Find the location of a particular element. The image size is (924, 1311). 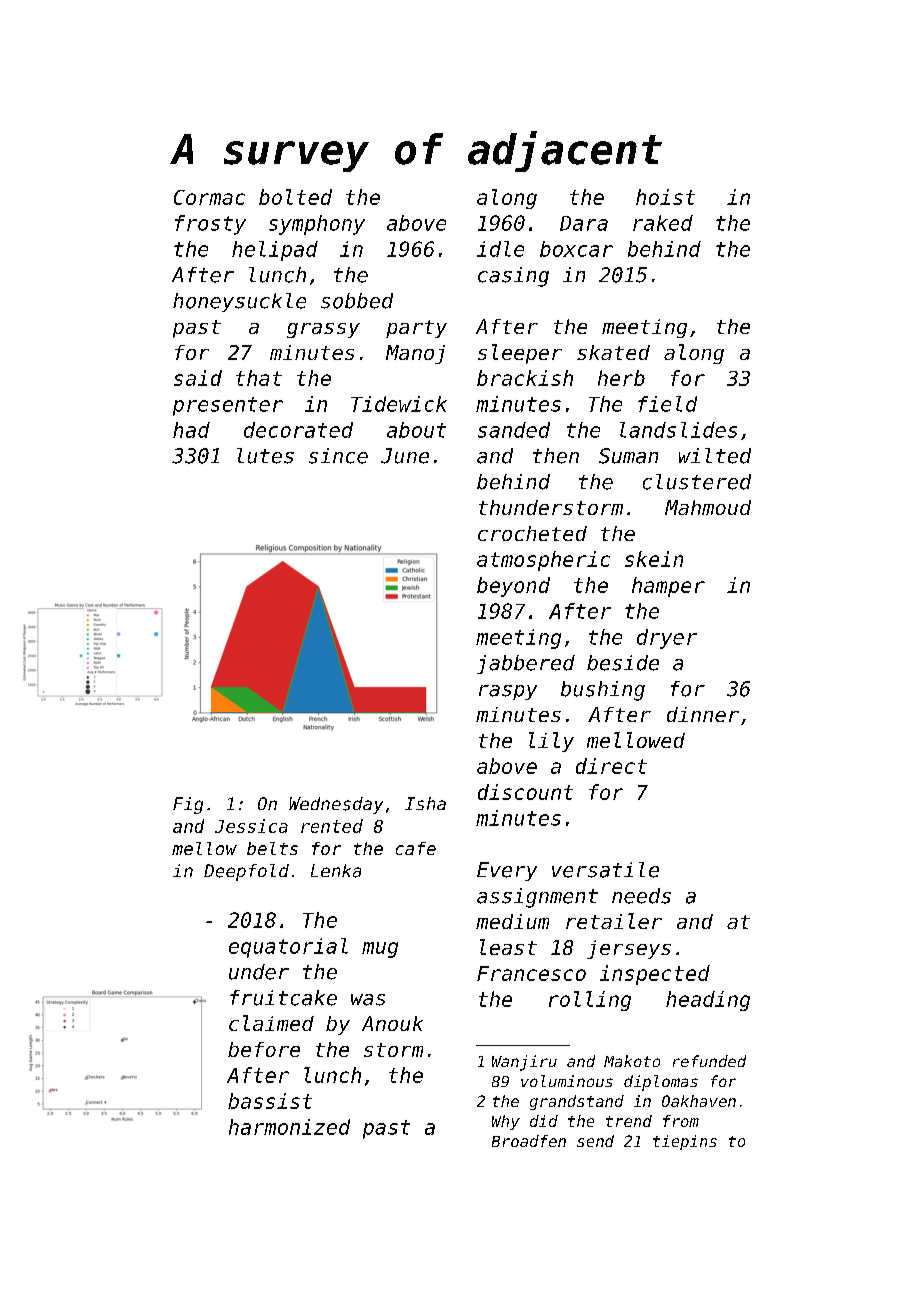

tiepins is located at coordinates (685, 1142).
